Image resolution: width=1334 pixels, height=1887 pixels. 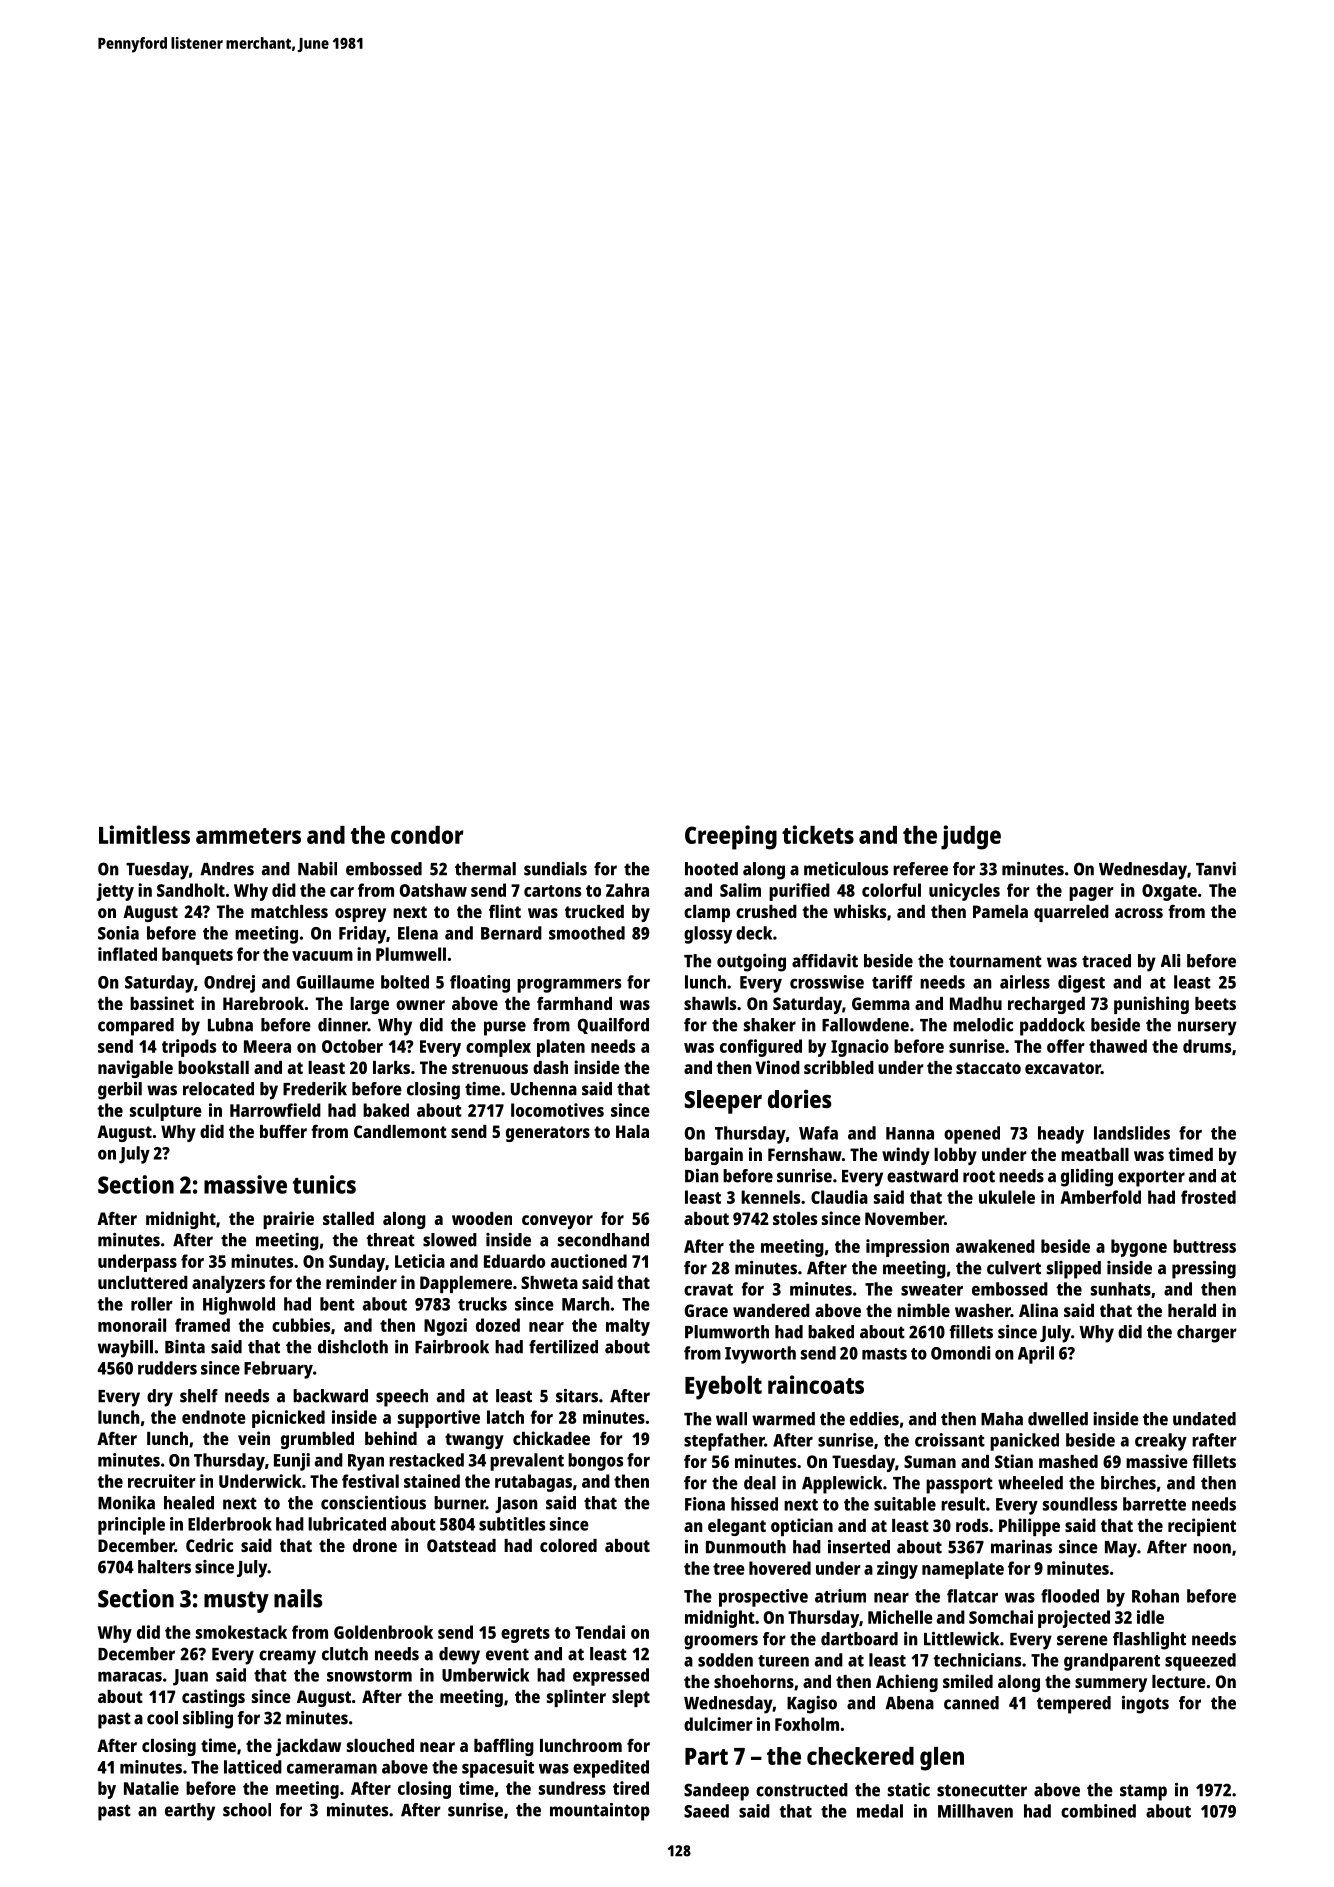 What do you see at coordinates (1098, 1811) in the screenshot?
I see `combined` at bounding box center [1098, 1811].
